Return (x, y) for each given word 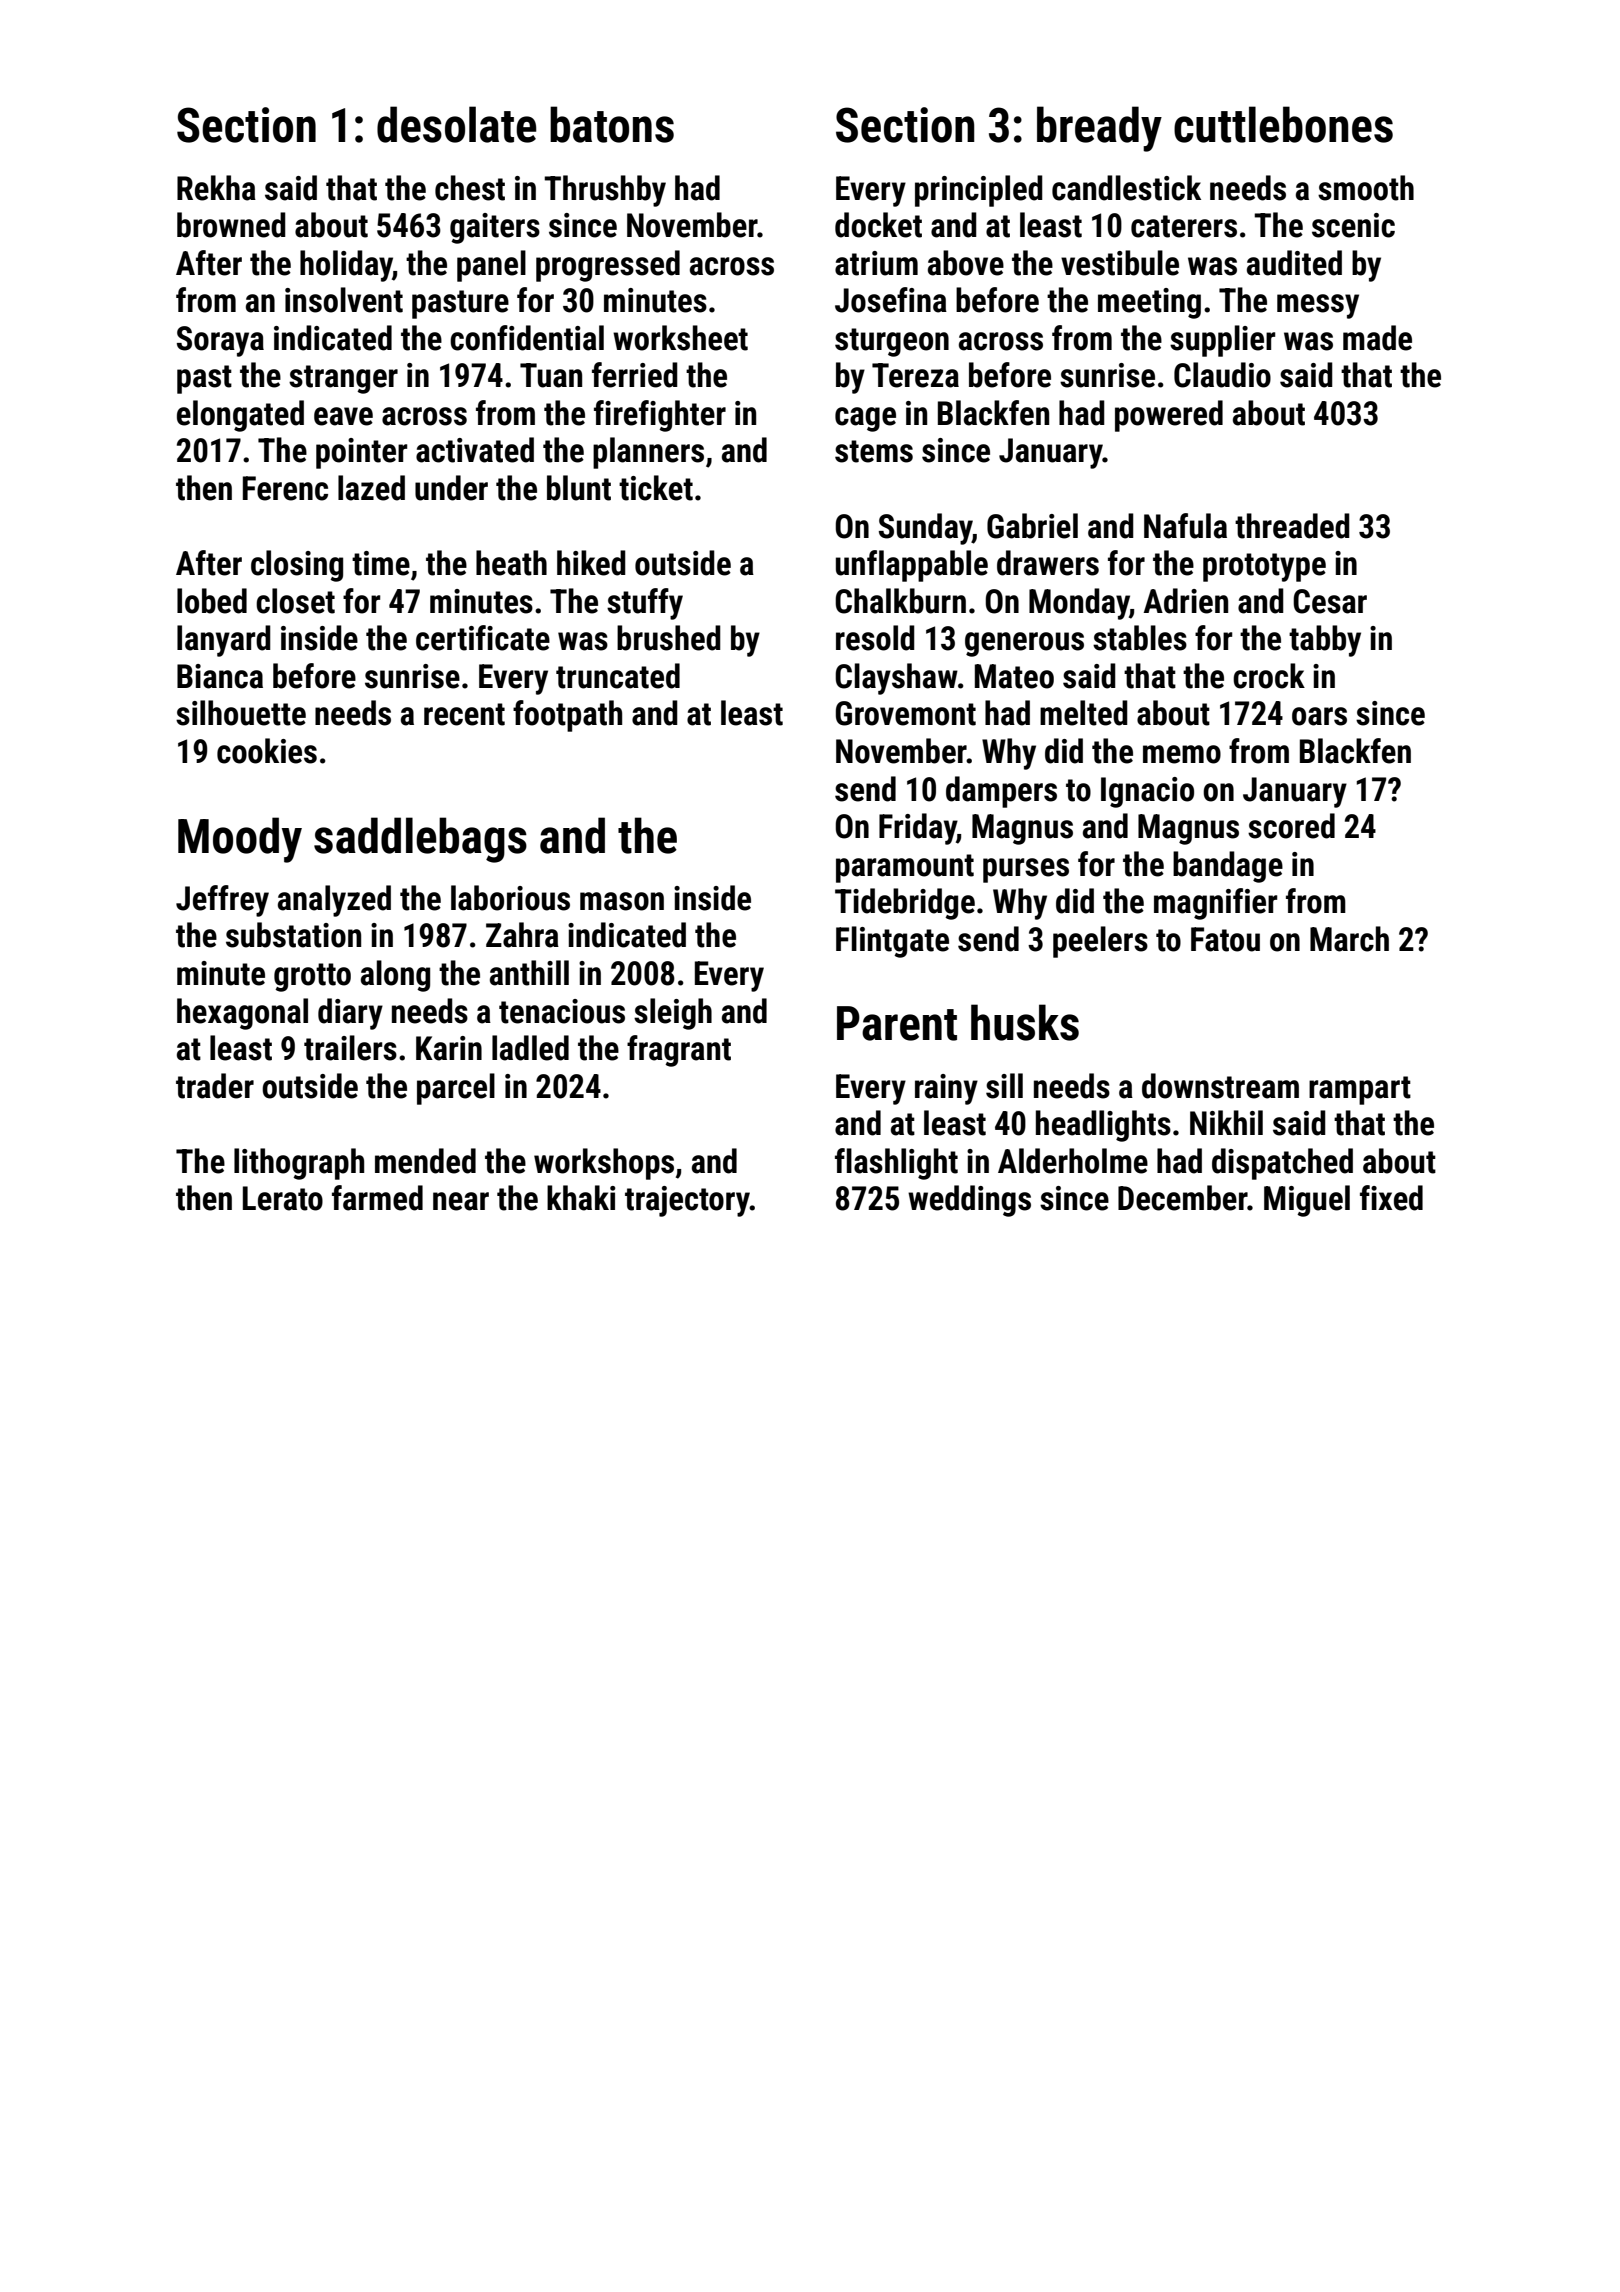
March (1349, 939)
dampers (1001, 792)
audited (1294, 263)
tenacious (562, 1011)
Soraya (220, 341)
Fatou (1225, 939)
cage (865, 419)
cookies (267, 751)
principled (979, 191)
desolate (457, 124)
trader (215, 1086)
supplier (1223, 341)
